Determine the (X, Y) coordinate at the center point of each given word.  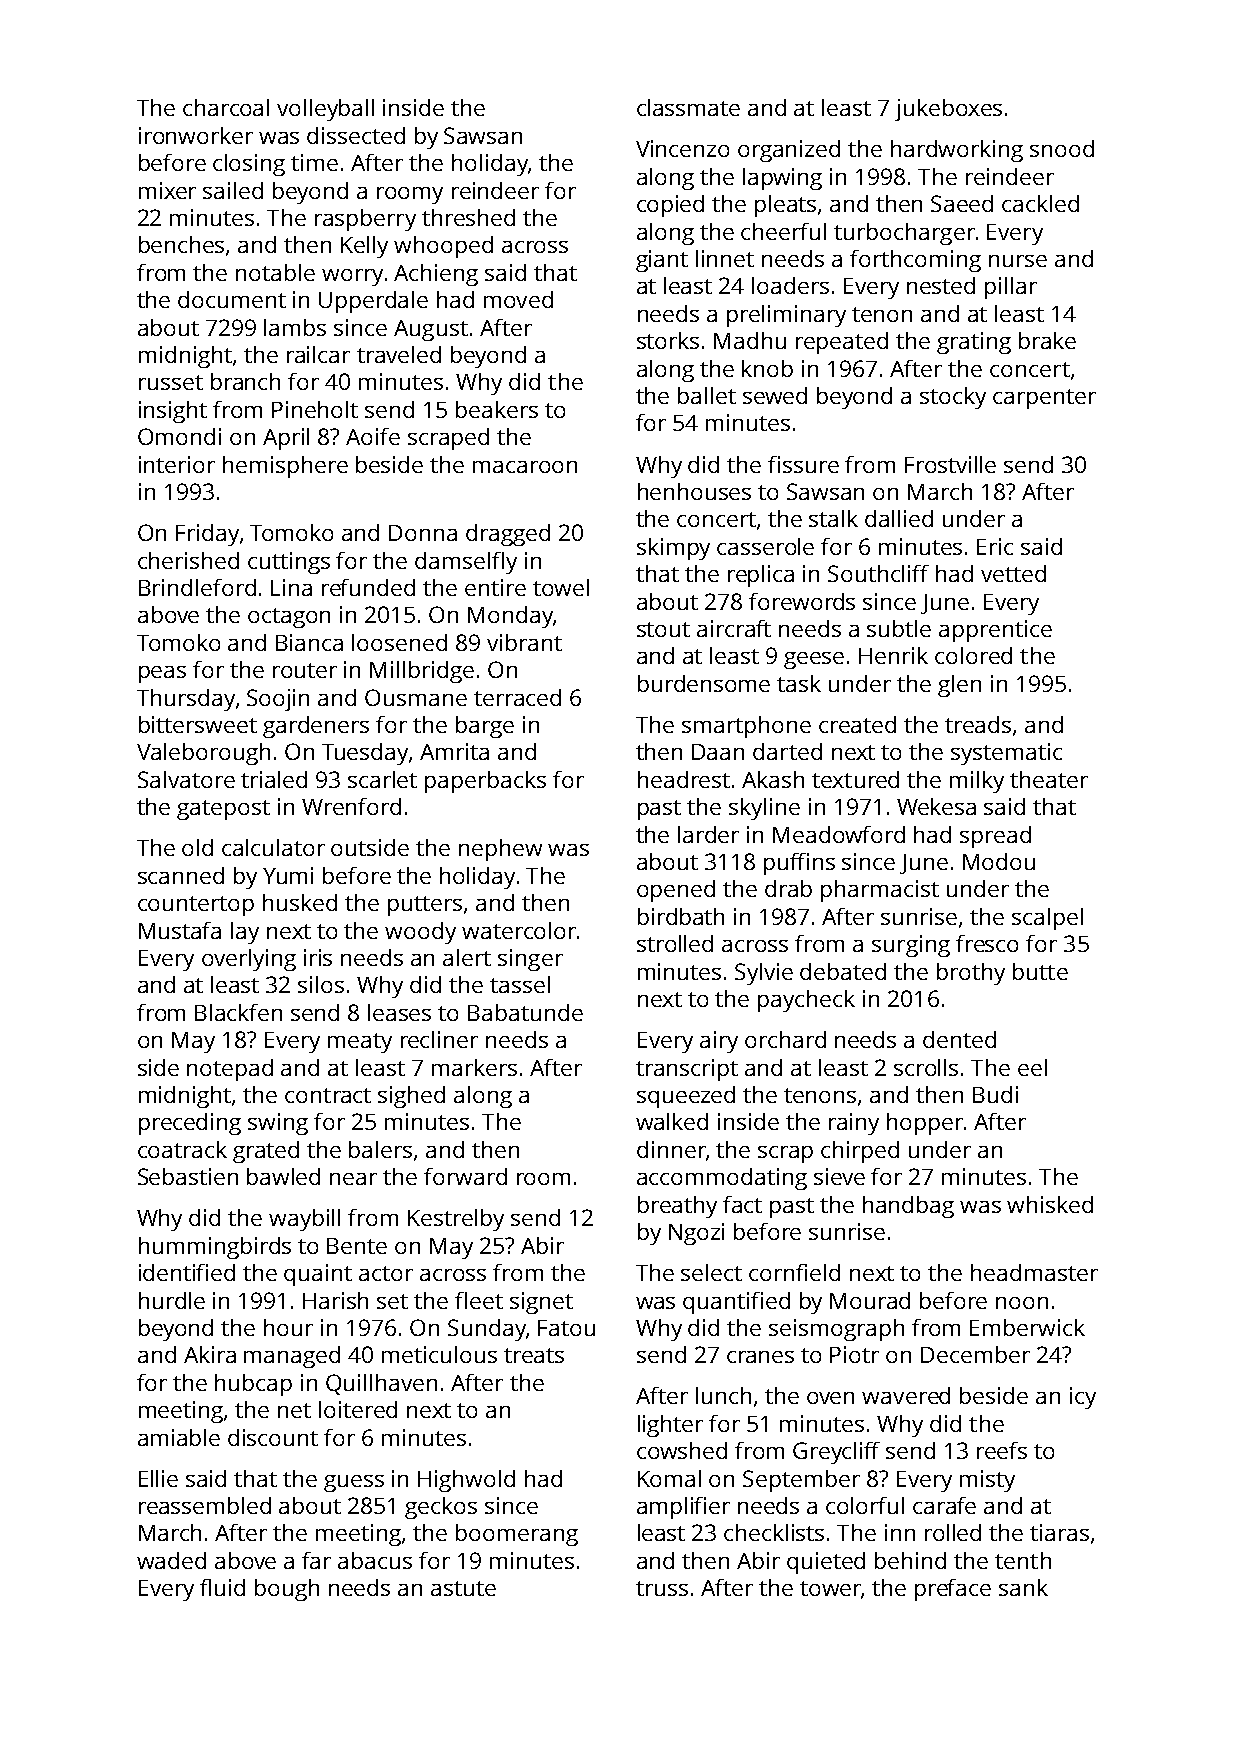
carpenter (1044, 399)
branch (245, 381)
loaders (790, 285)
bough (287, 1590)
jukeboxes (948, 110)
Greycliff (836, 1453)
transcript (687, 1070)
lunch (723, 1395)
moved (518, 299)
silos (321, 984)
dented (959, 1039)
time (314, 162)
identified (187, 1272)
